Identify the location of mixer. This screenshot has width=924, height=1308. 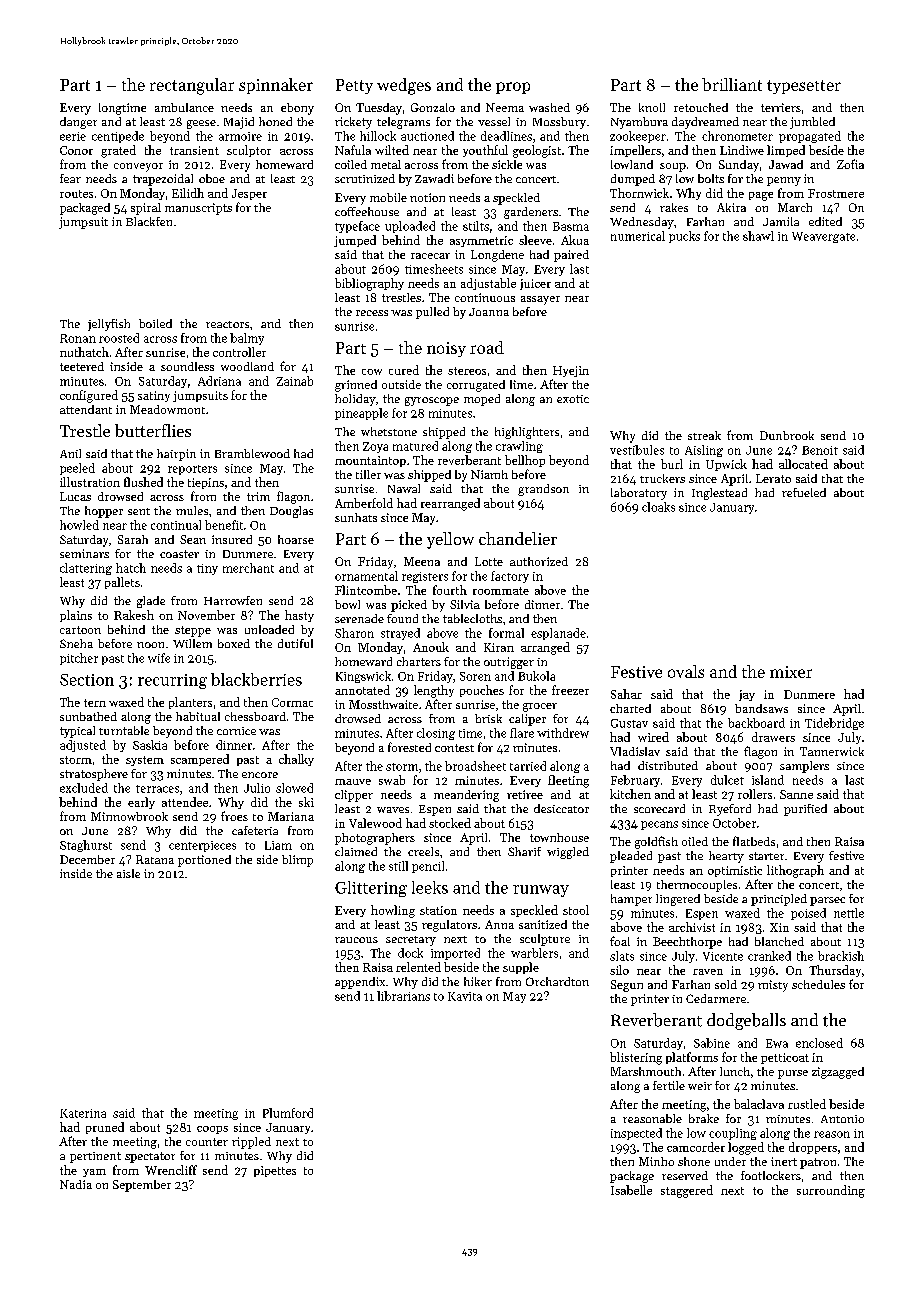
(791, 672).
